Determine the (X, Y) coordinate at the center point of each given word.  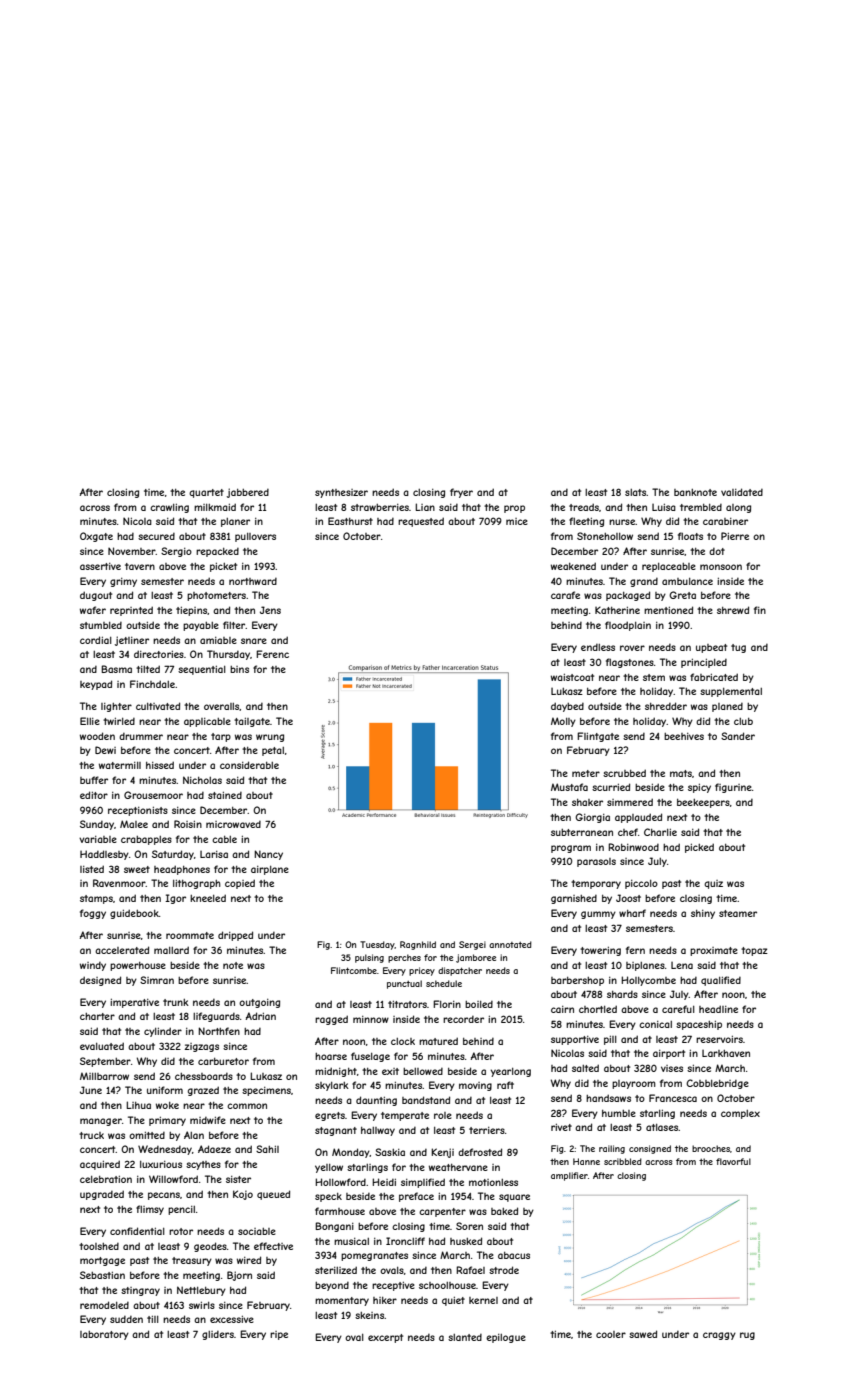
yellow (329, 1168)
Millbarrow (104, 1076)
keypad (96, 685)
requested (421, 522)
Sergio (176, 552)
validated (742, 492)
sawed (643, 1334)
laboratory (104, 1335)
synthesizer (341, 493)
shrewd (733, 610)
